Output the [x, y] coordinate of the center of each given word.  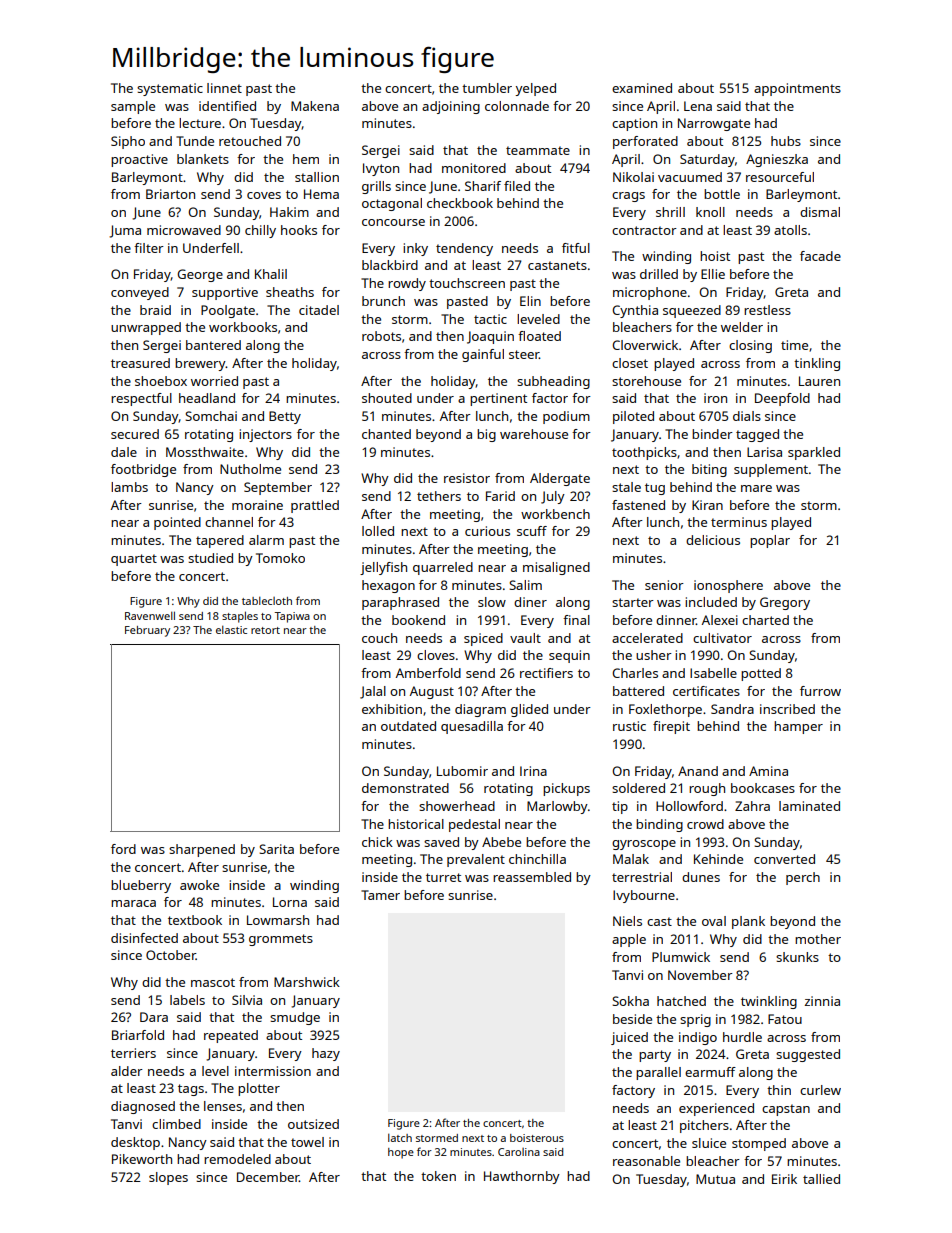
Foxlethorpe [665, 710]
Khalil [271, 274]
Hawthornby [522, 1177]
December [268, 1177]
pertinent [498, 399]
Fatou [785, 1019]
